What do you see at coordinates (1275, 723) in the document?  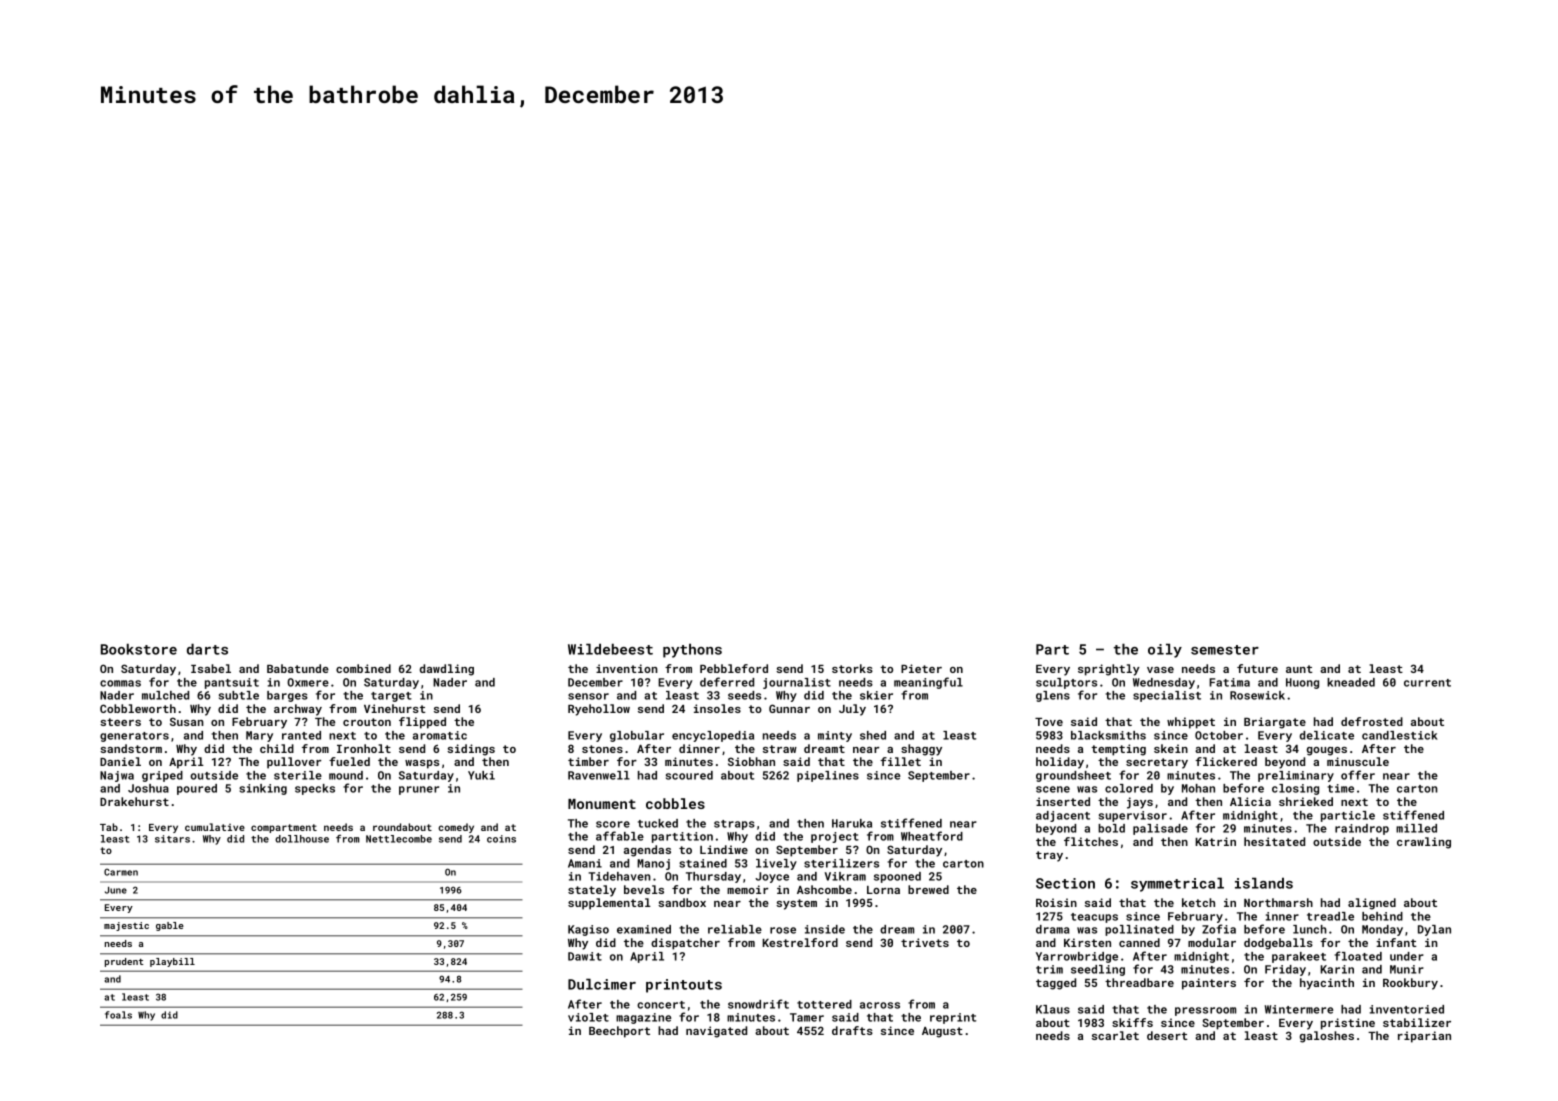 I see `Briargate` at bounding box center [1275, 723].
